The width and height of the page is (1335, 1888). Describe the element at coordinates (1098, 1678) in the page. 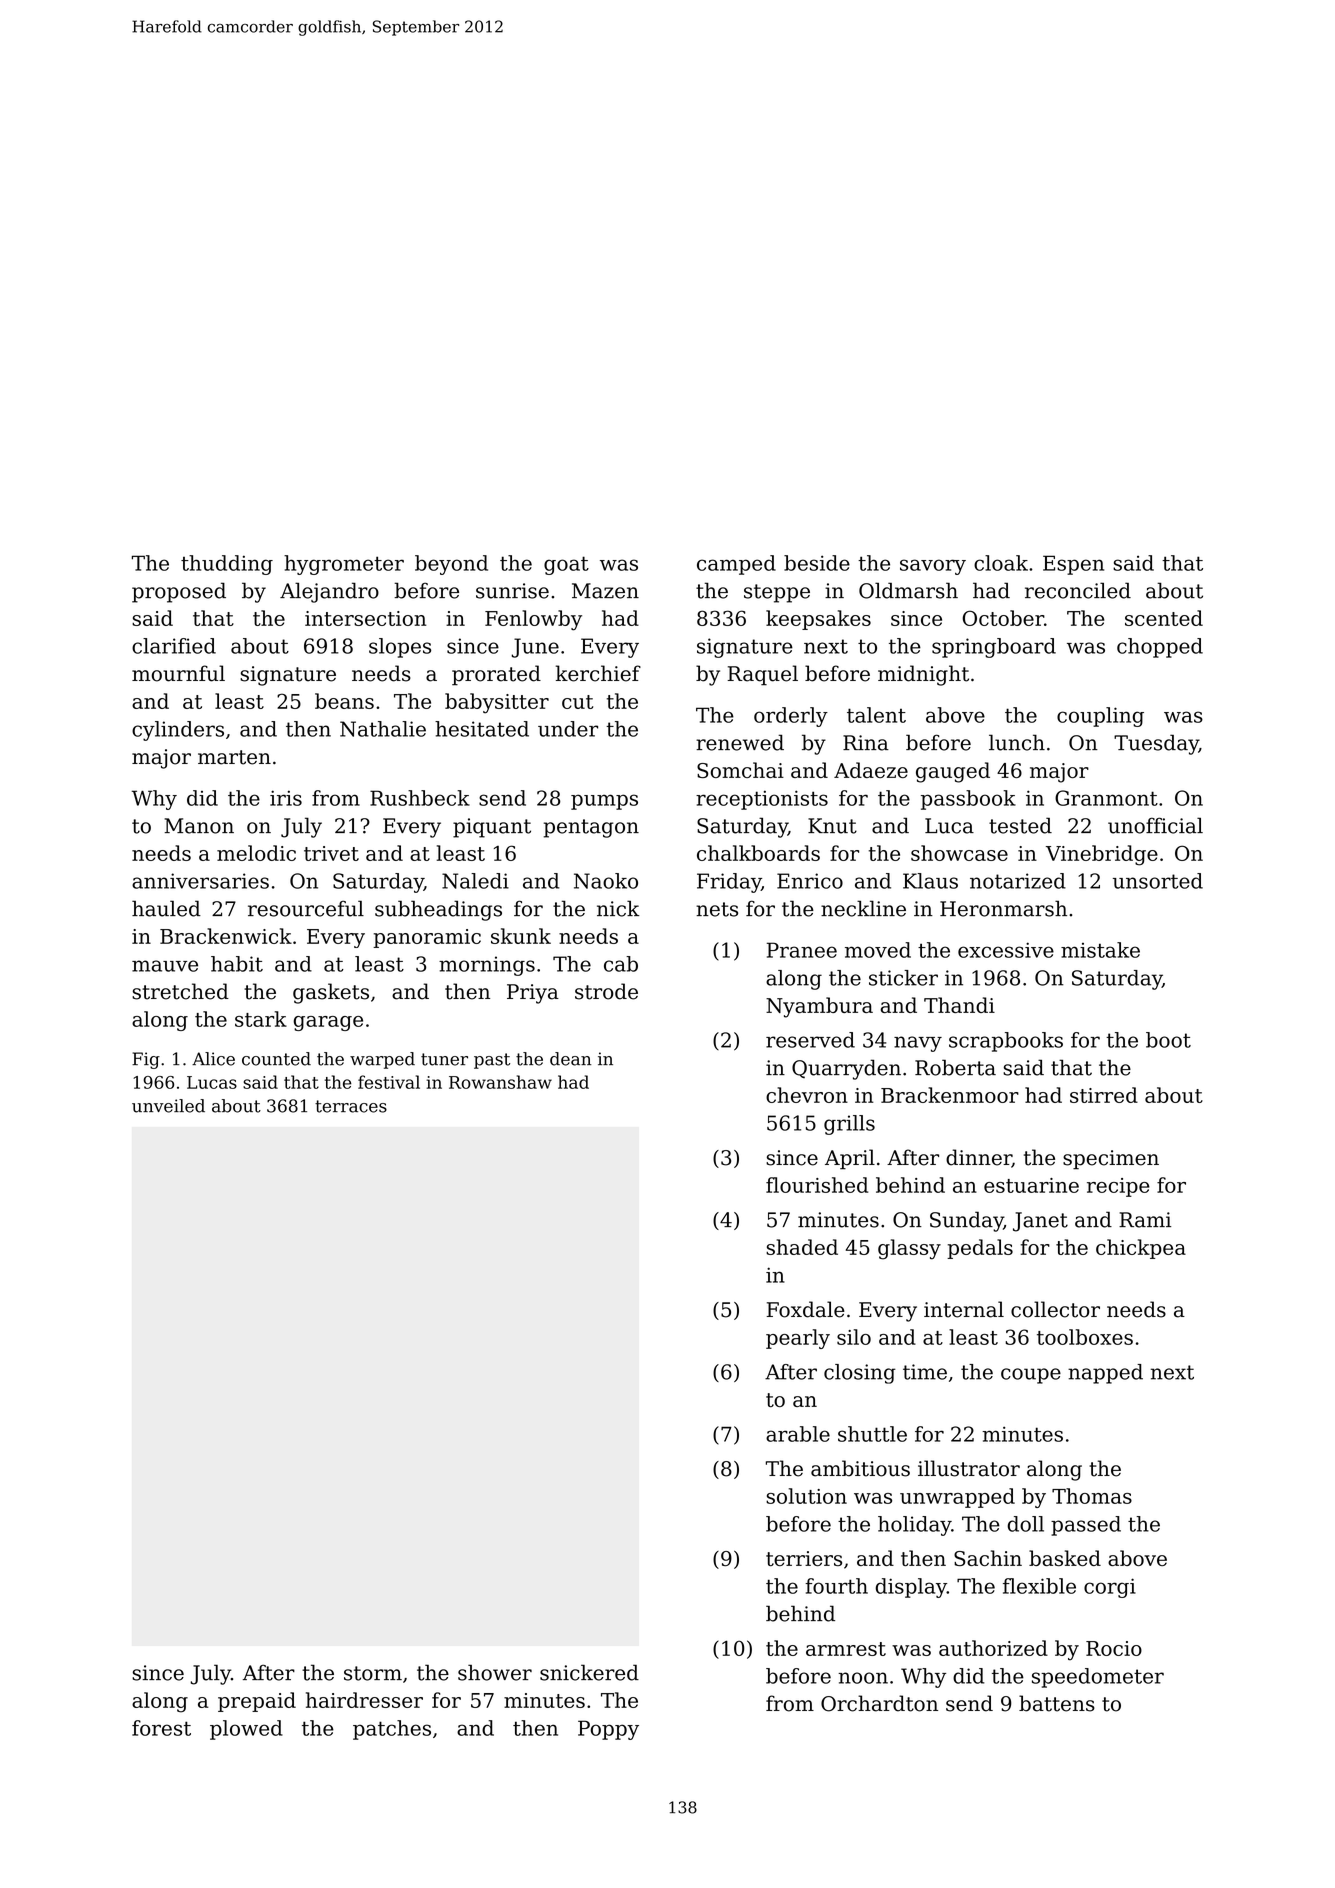

I see `speedometer` at that location.
